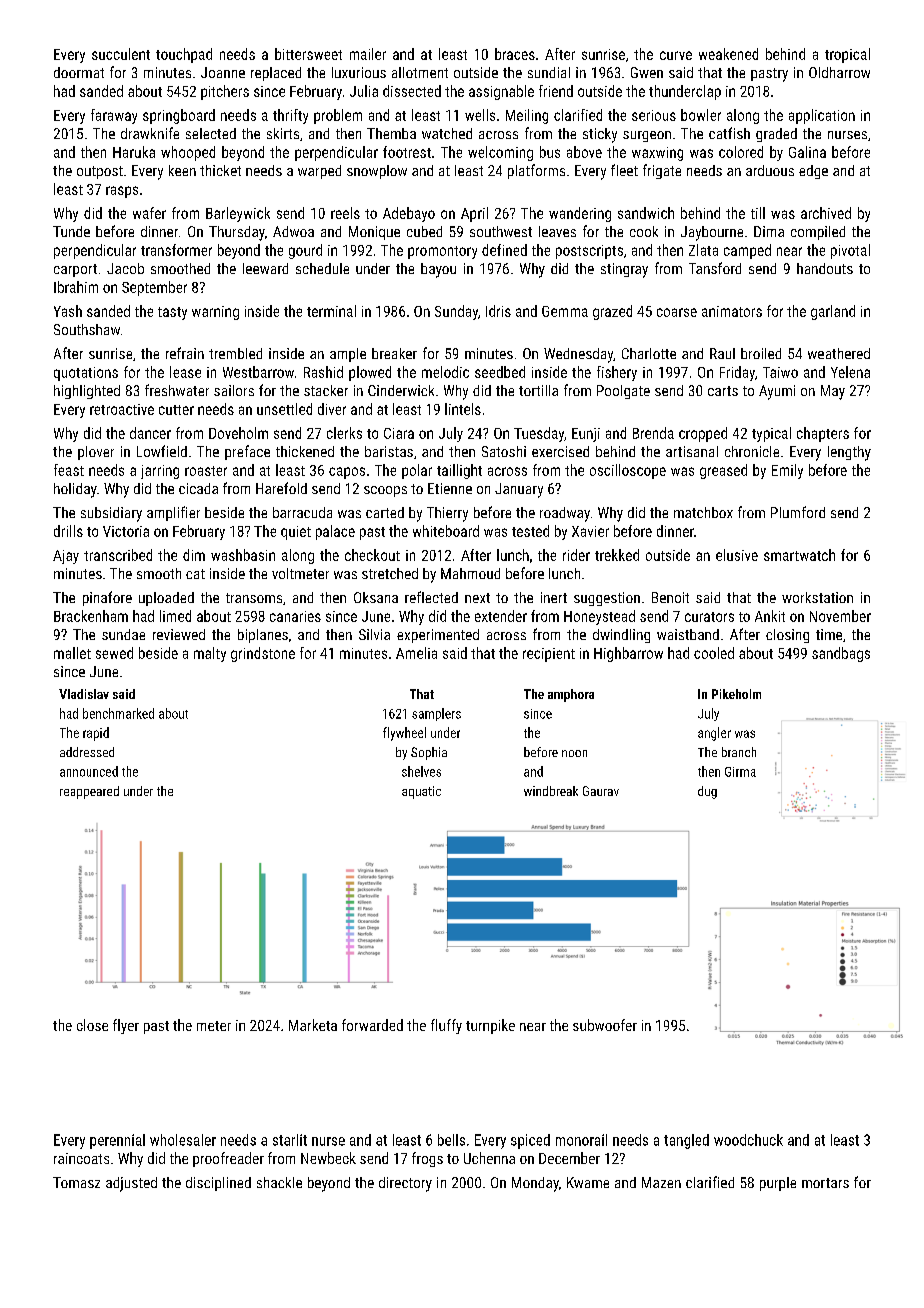 The width and height of the image is (924, 1308). Describe the element at coordinates (210, 654) in the image. I see `malty` at that location.
